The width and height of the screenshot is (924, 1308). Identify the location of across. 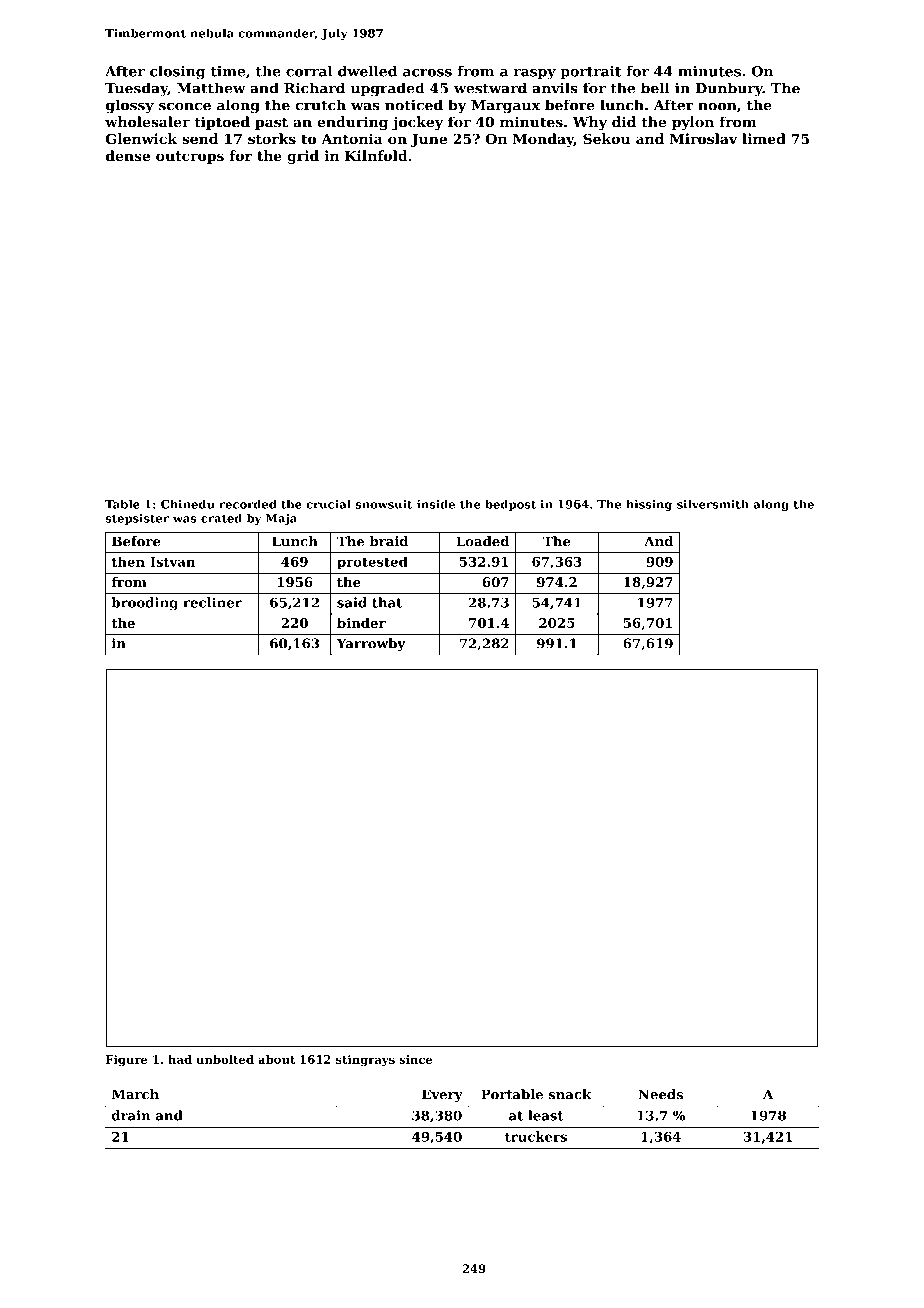
(427, 73).
